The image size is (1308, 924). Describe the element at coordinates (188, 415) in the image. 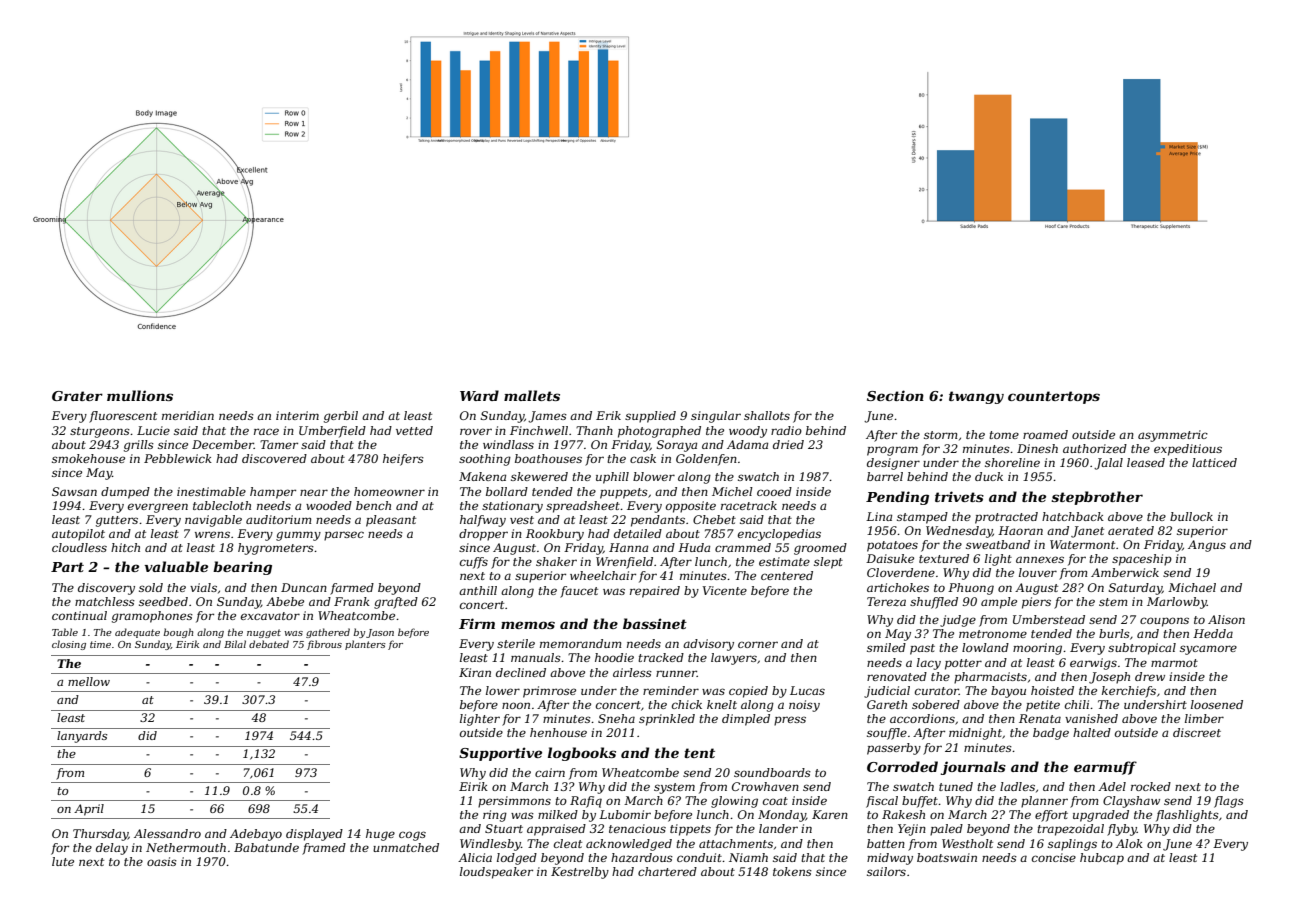

I see `meridian` at that location.
